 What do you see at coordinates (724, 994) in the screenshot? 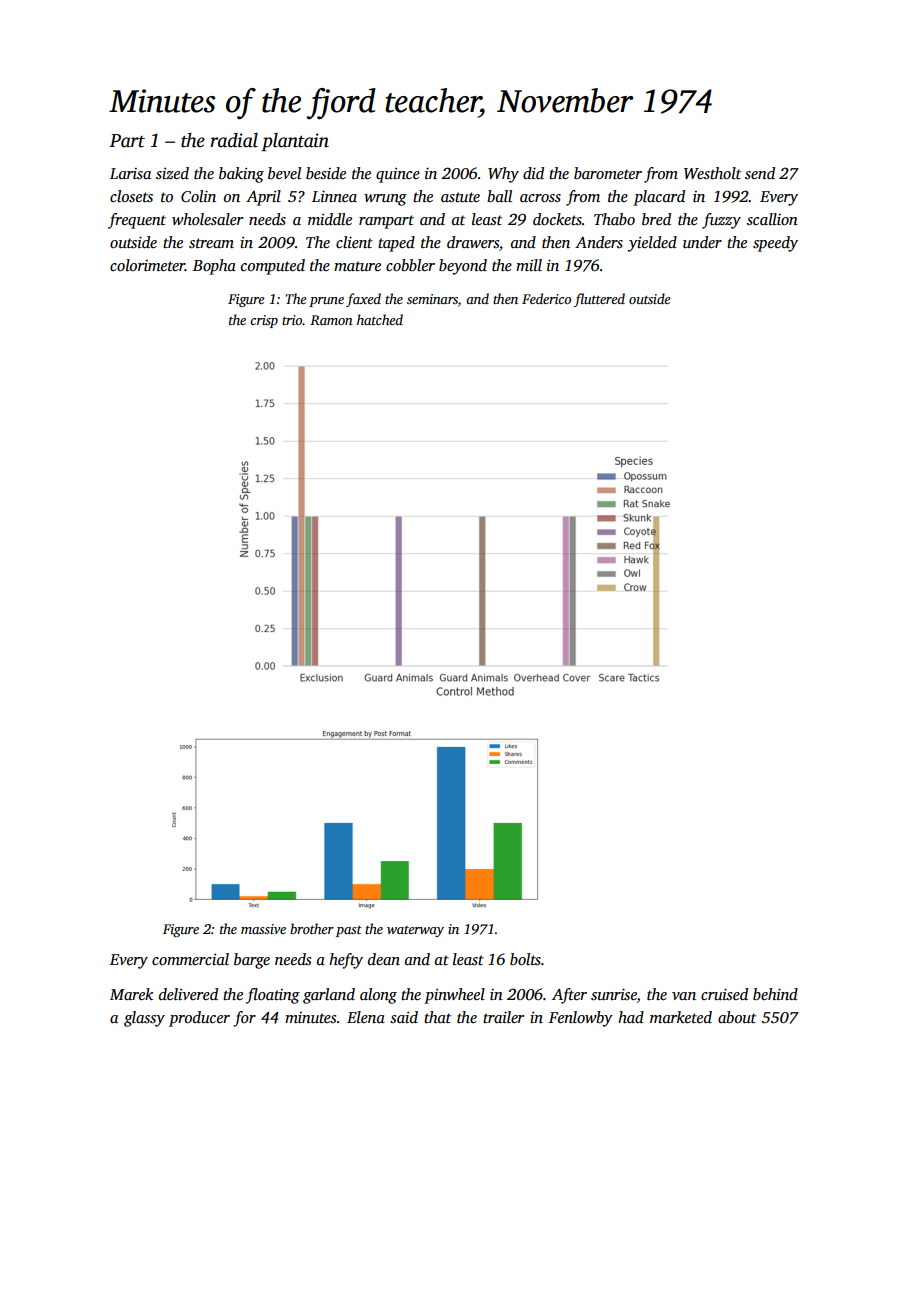
I see `cruised` at bounding box center [724, 994].
